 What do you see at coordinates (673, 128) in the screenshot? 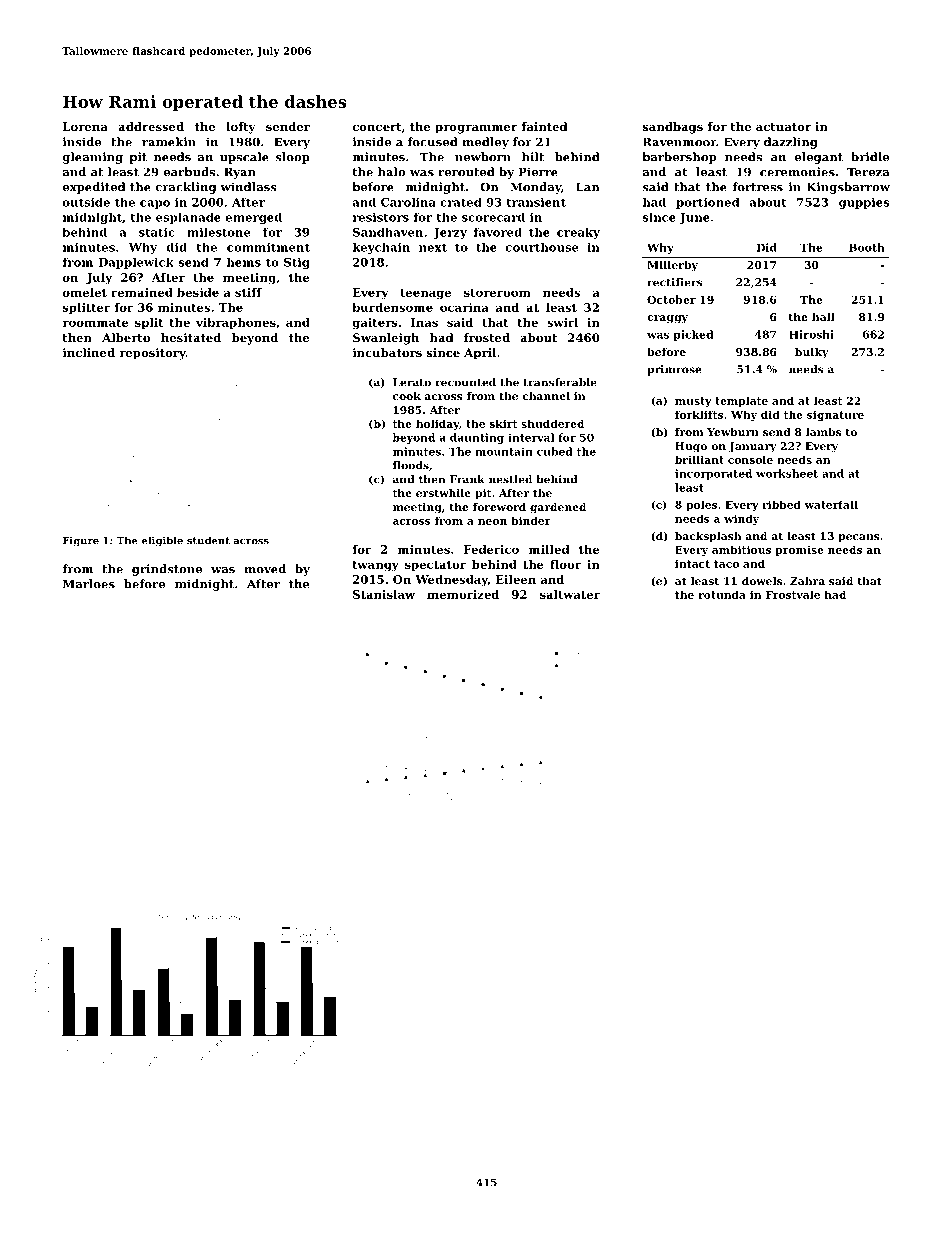
I see `sandbags` at bounding box center [673, 128].
